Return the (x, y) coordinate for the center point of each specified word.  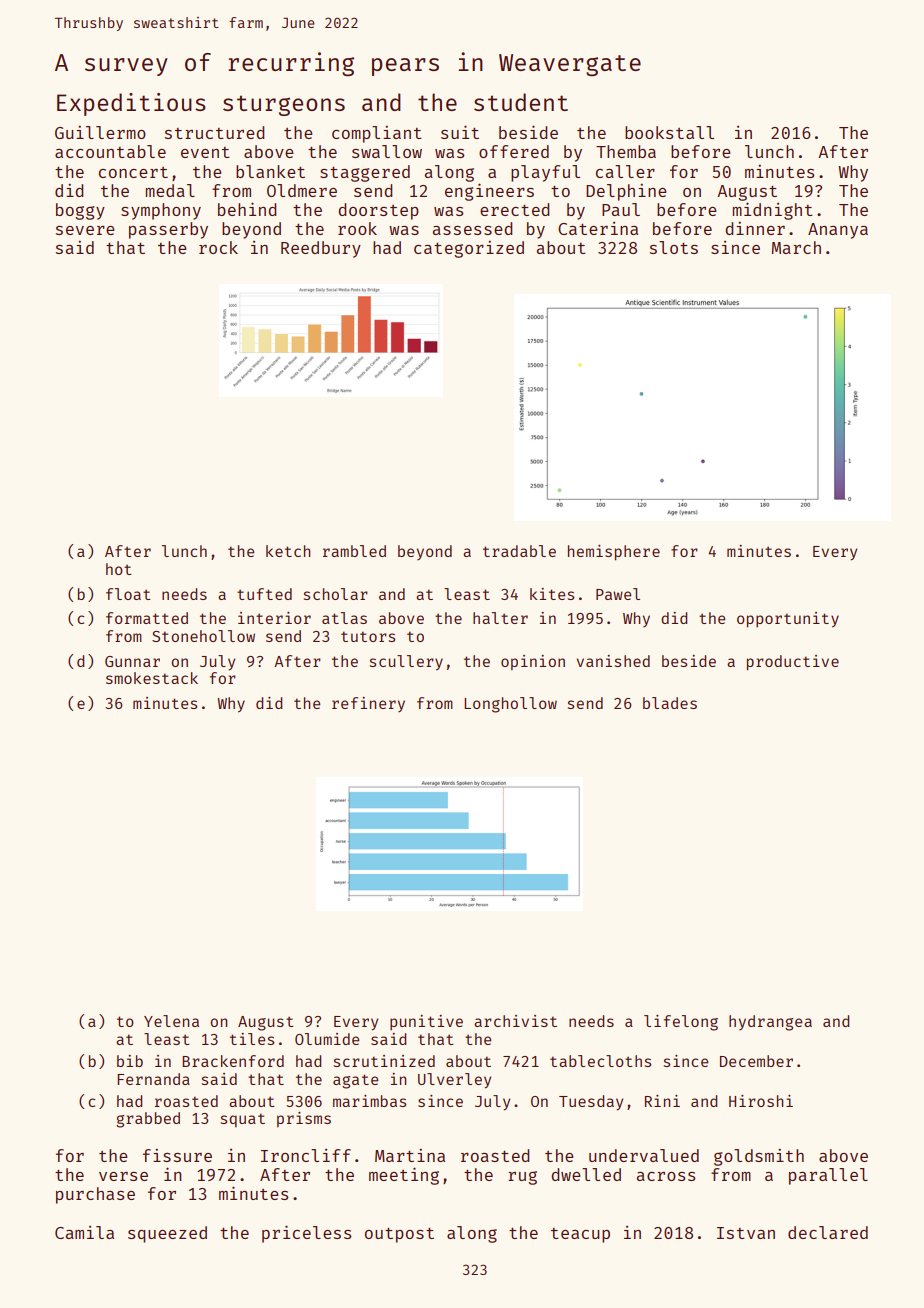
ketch (288, 551)
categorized (469, 249)
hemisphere (614, 553)
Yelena (171, 1021)
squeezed (167, 1234)
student (521, 102)
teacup (580, 1235)
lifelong (681, 1023)
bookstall (669, 132)
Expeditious (131, 104)
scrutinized (384, 1061)
